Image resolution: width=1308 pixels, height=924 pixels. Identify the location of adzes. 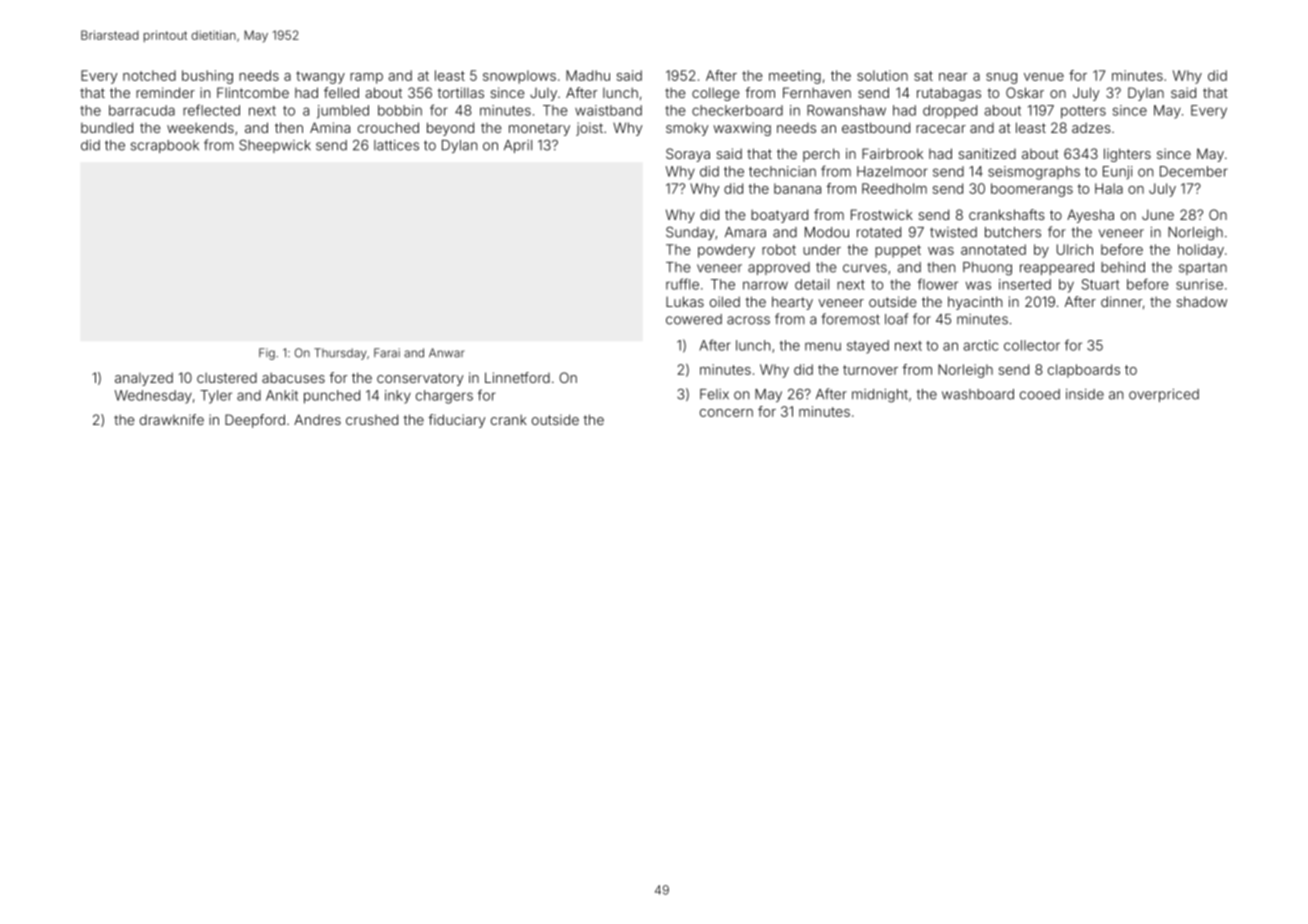
(1091, 128).
